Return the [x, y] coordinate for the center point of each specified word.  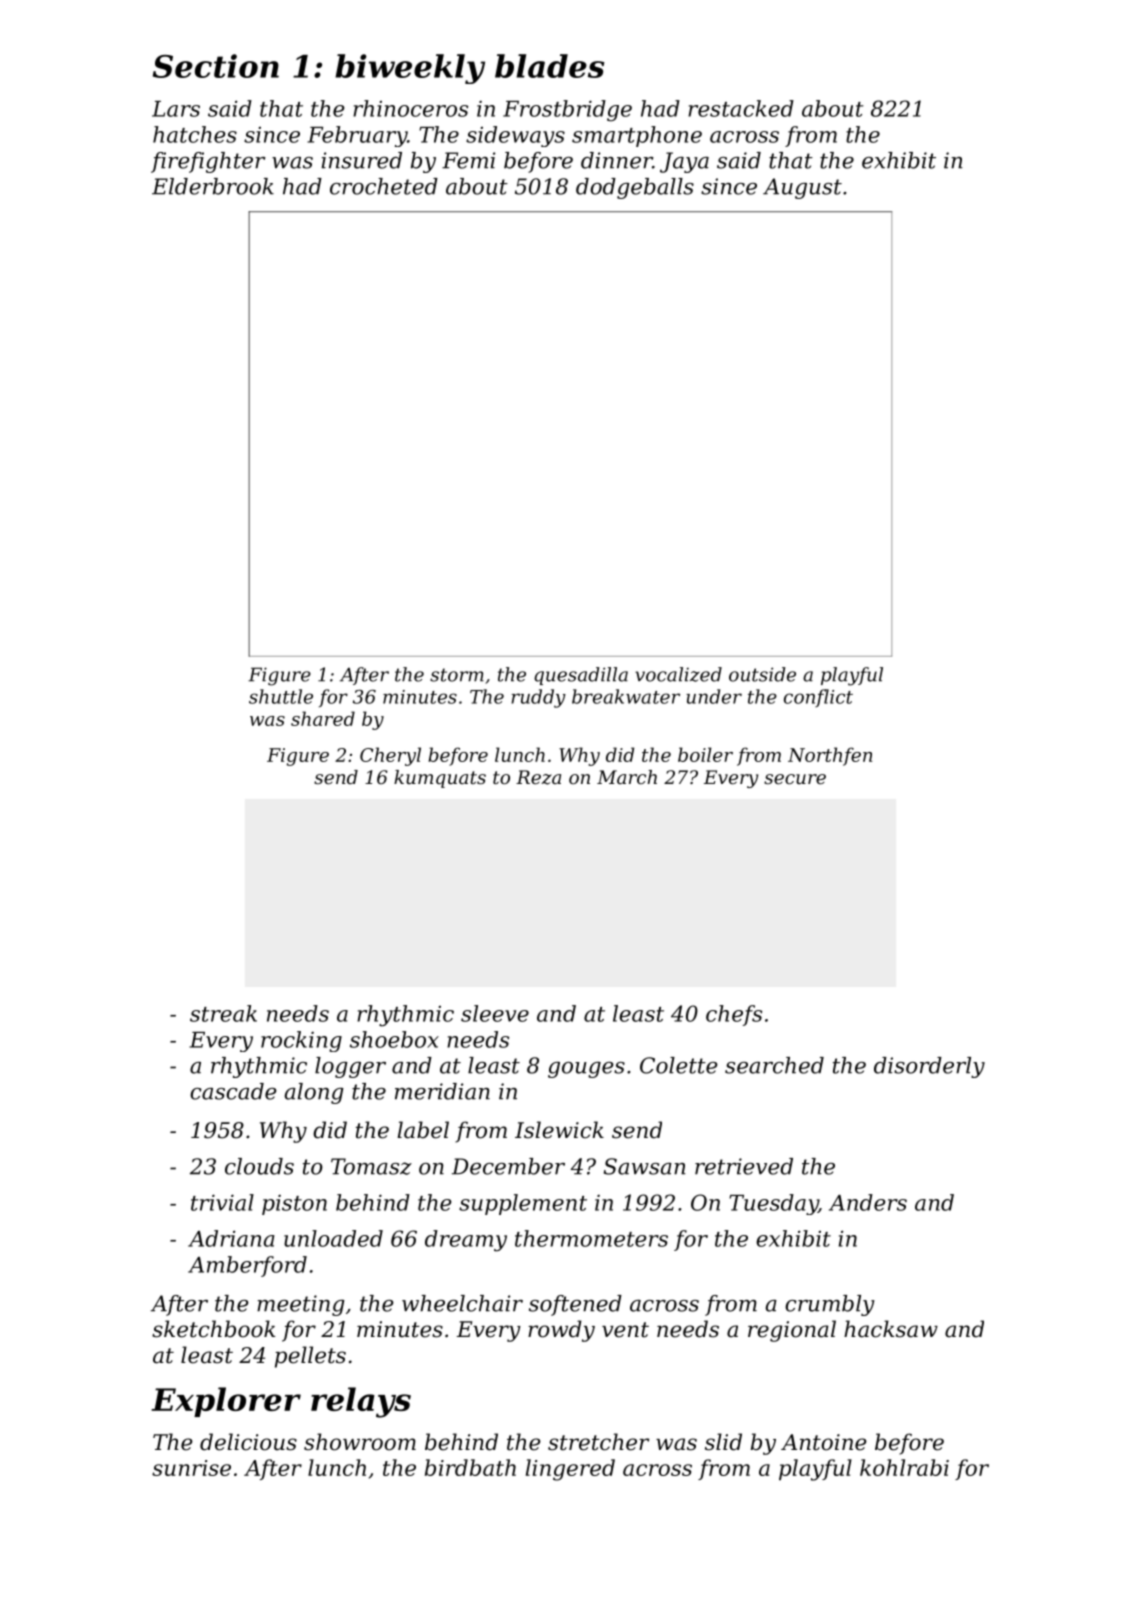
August [802, 188]
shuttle [281, 696]
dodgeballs [635, 188]
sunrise [191, 1468]
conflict [818, 698]
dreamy [466, 1241]
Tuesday [773, 1204]
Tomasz [371, 1166]
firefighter [208, 162]
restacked [741, 108]
